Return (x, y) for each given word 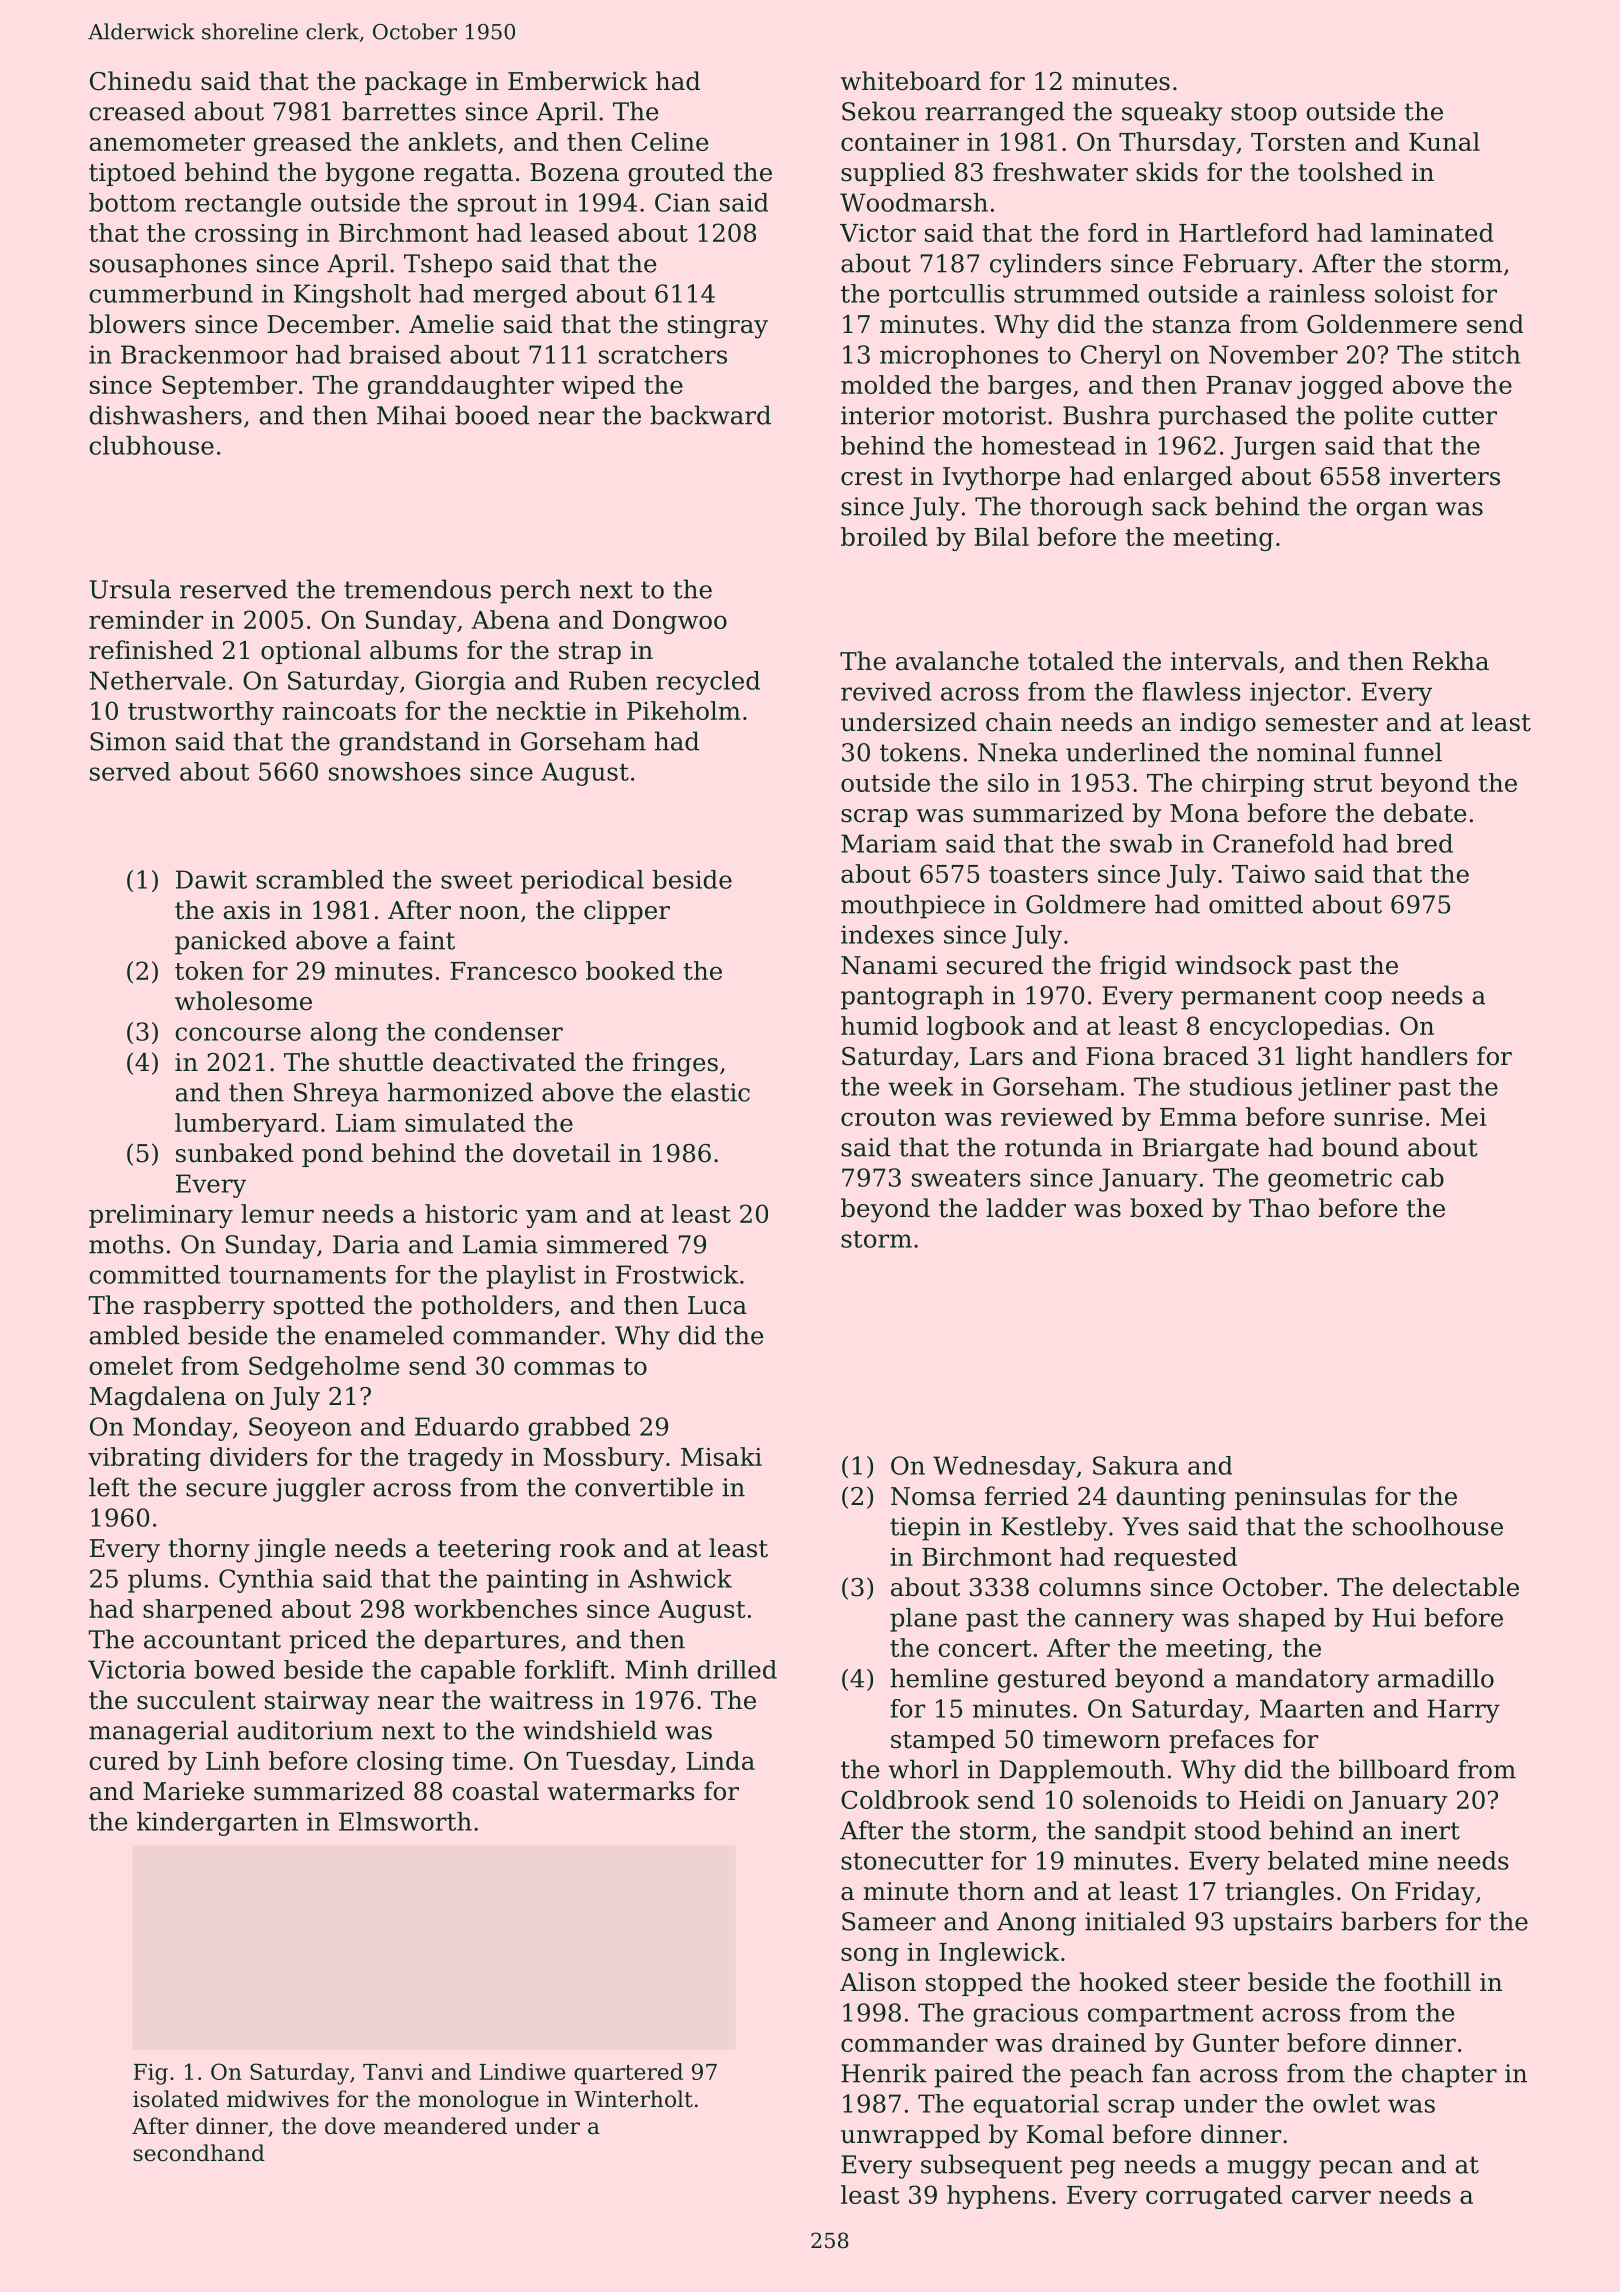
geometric (1330, 1180)
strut (1343, 783)
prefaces (1221, 1741)
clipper (627, 912)
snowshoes (395, 771)
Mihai (412, 415)
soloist (1414, 293)
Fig (151, 2074)
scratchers (663, 354)
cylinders (1045, 265)
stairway (317, 1703)
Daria (366, 1244)
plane (923, 1620)
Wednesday (1004, 1468)
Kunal (1444, 141)
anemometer (167, 142)
